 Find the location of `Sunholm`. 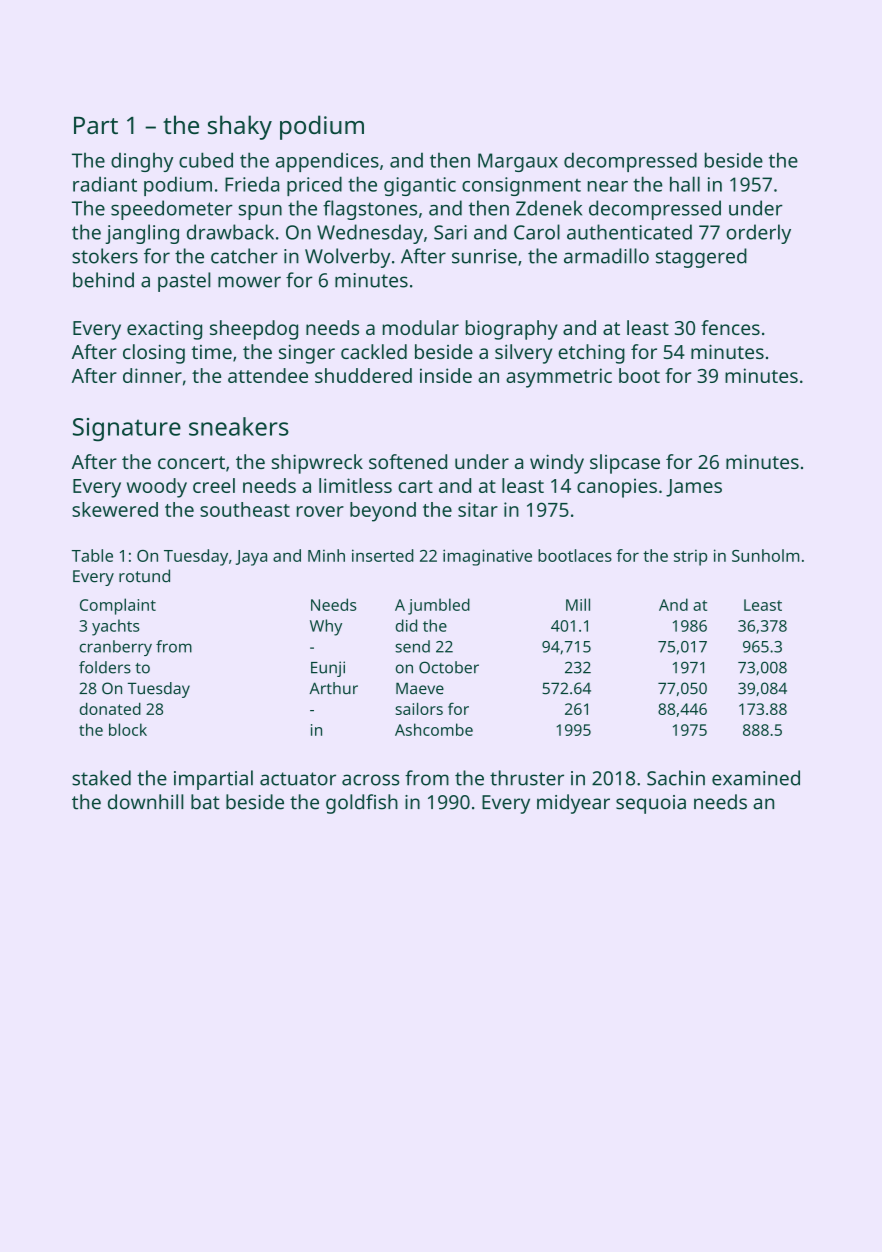

Sunholm is located at coordinates (765, 555).
